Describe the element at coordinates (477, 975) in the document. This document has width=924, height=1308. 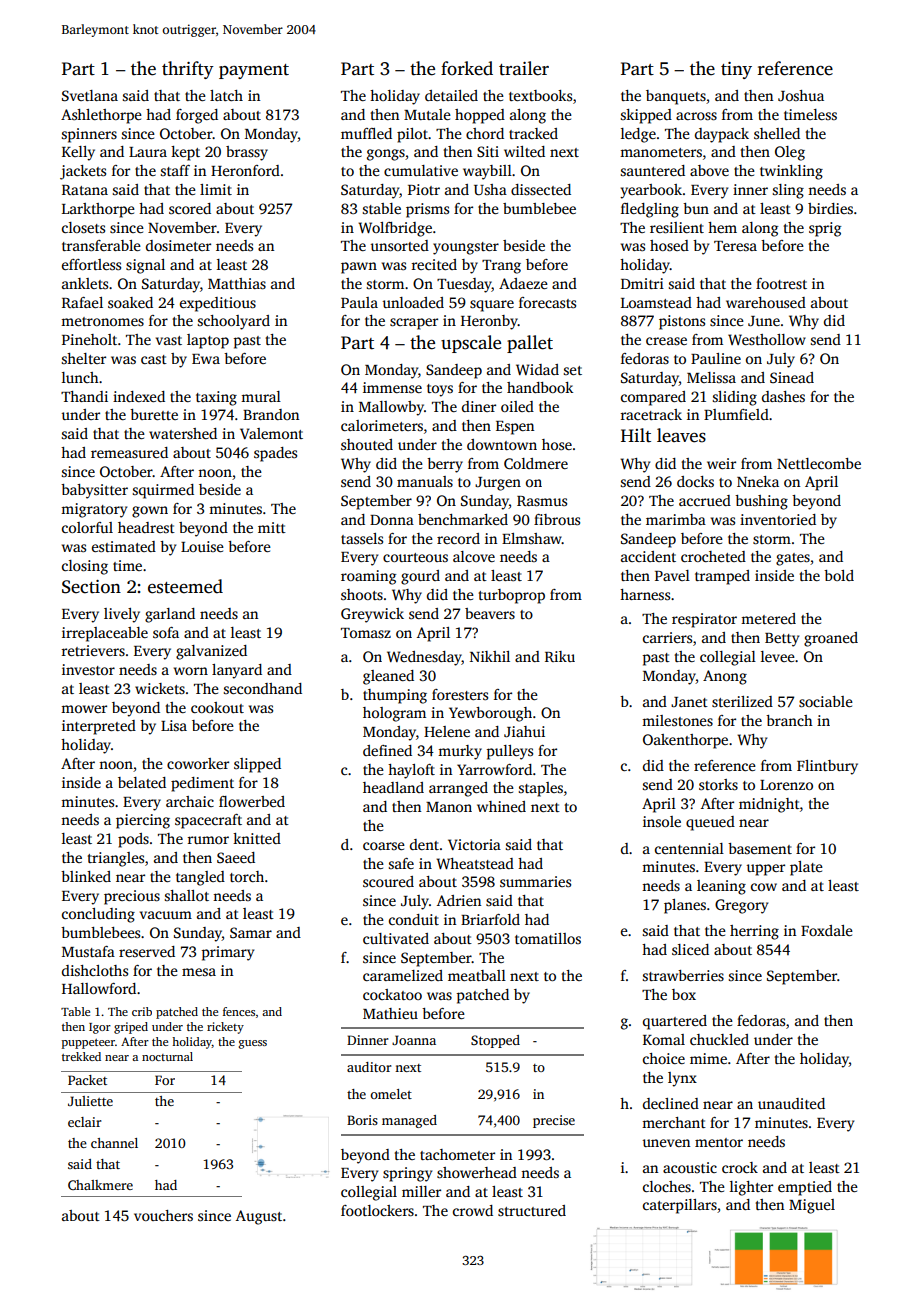
I see `meatball` at that location.
